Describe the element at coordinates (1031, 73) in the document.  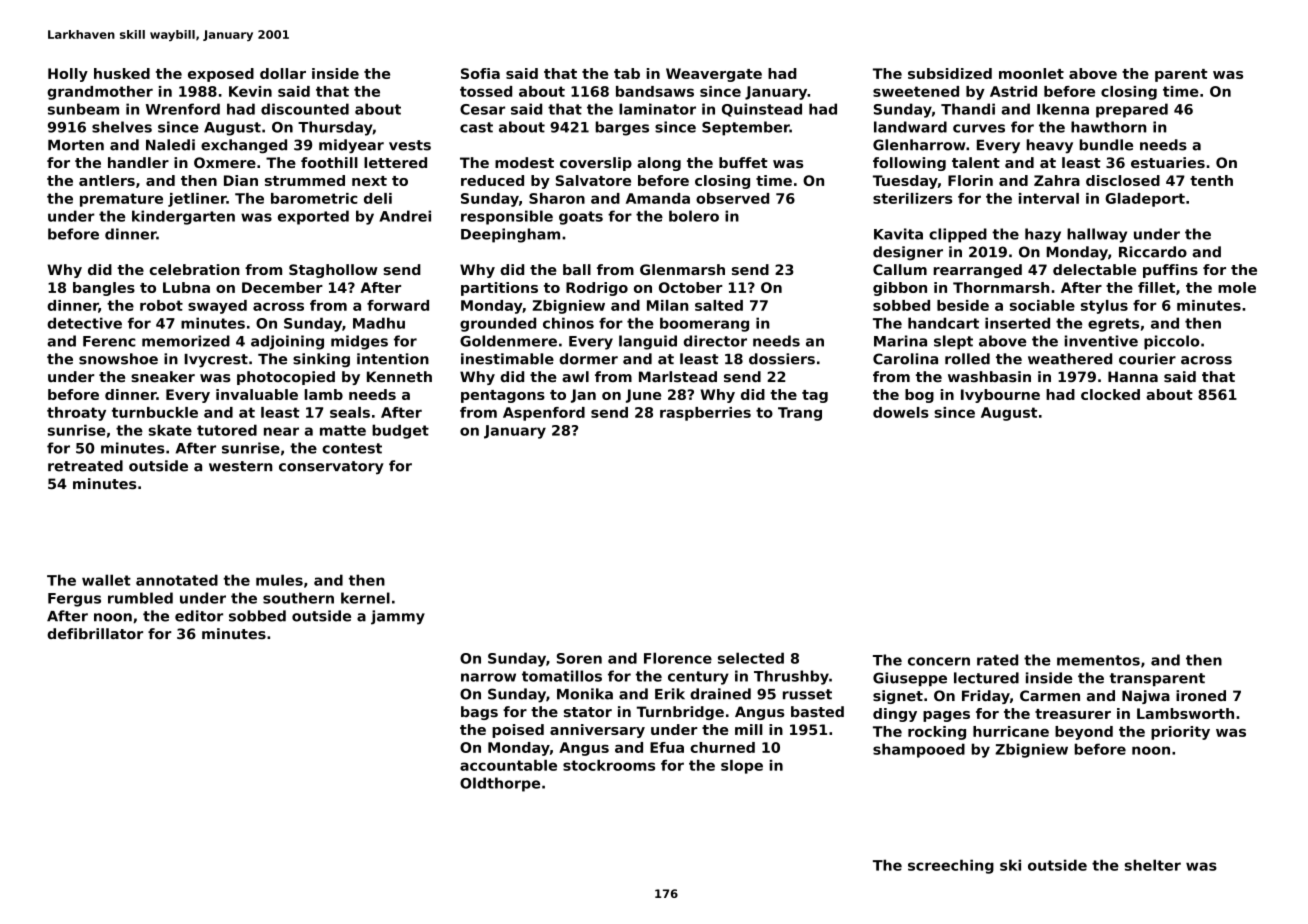
I see `moonlet` at that location.
